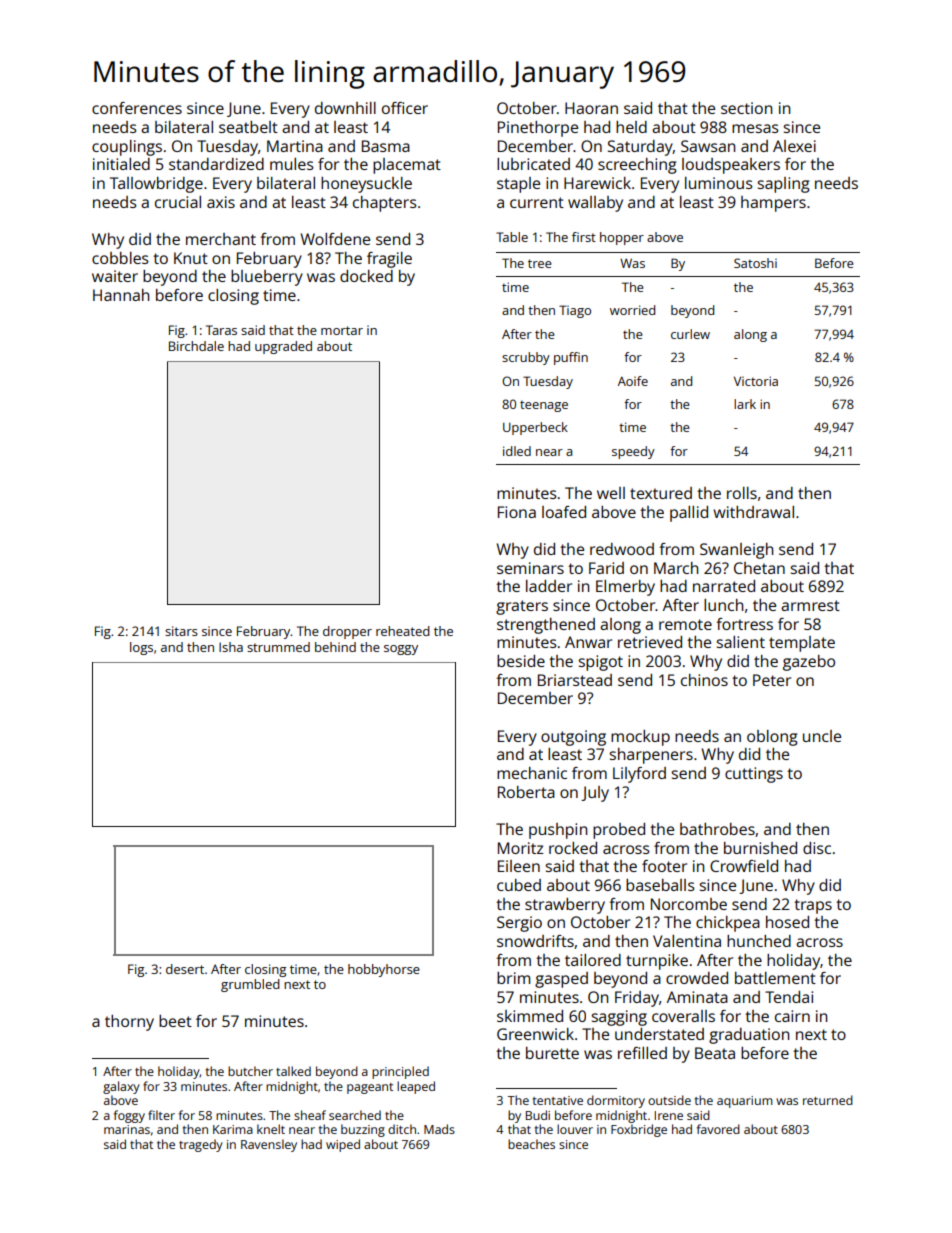 Image resolution: width=952 pixels, height=1233 pixels. What do you see at coordinates (651, 756) in the screenshot?
I see `sharpeners` at bounding box center [651, 756].
